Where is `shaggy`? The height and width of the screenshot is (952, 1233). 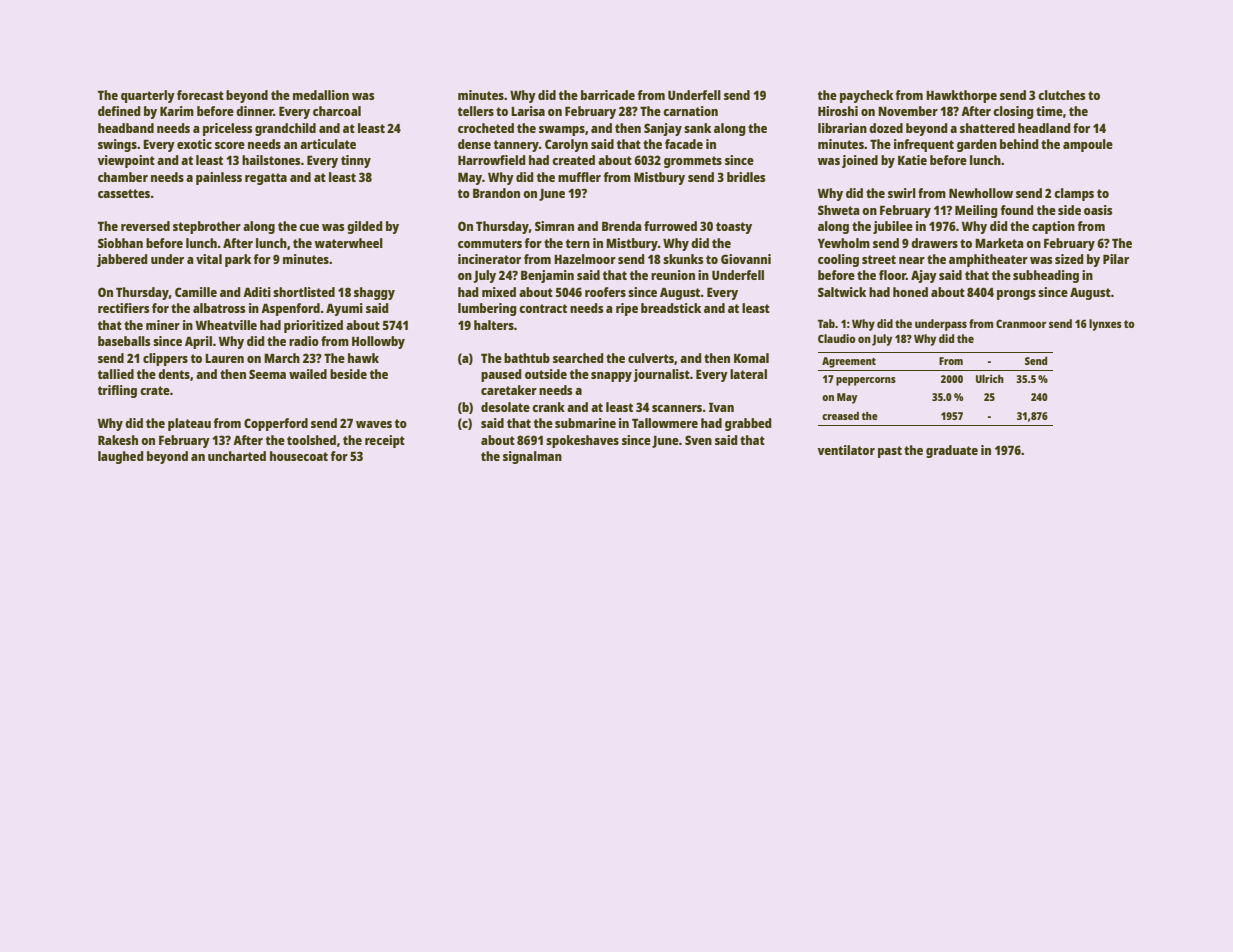
shaggy is located at coordinates (374, 293).
